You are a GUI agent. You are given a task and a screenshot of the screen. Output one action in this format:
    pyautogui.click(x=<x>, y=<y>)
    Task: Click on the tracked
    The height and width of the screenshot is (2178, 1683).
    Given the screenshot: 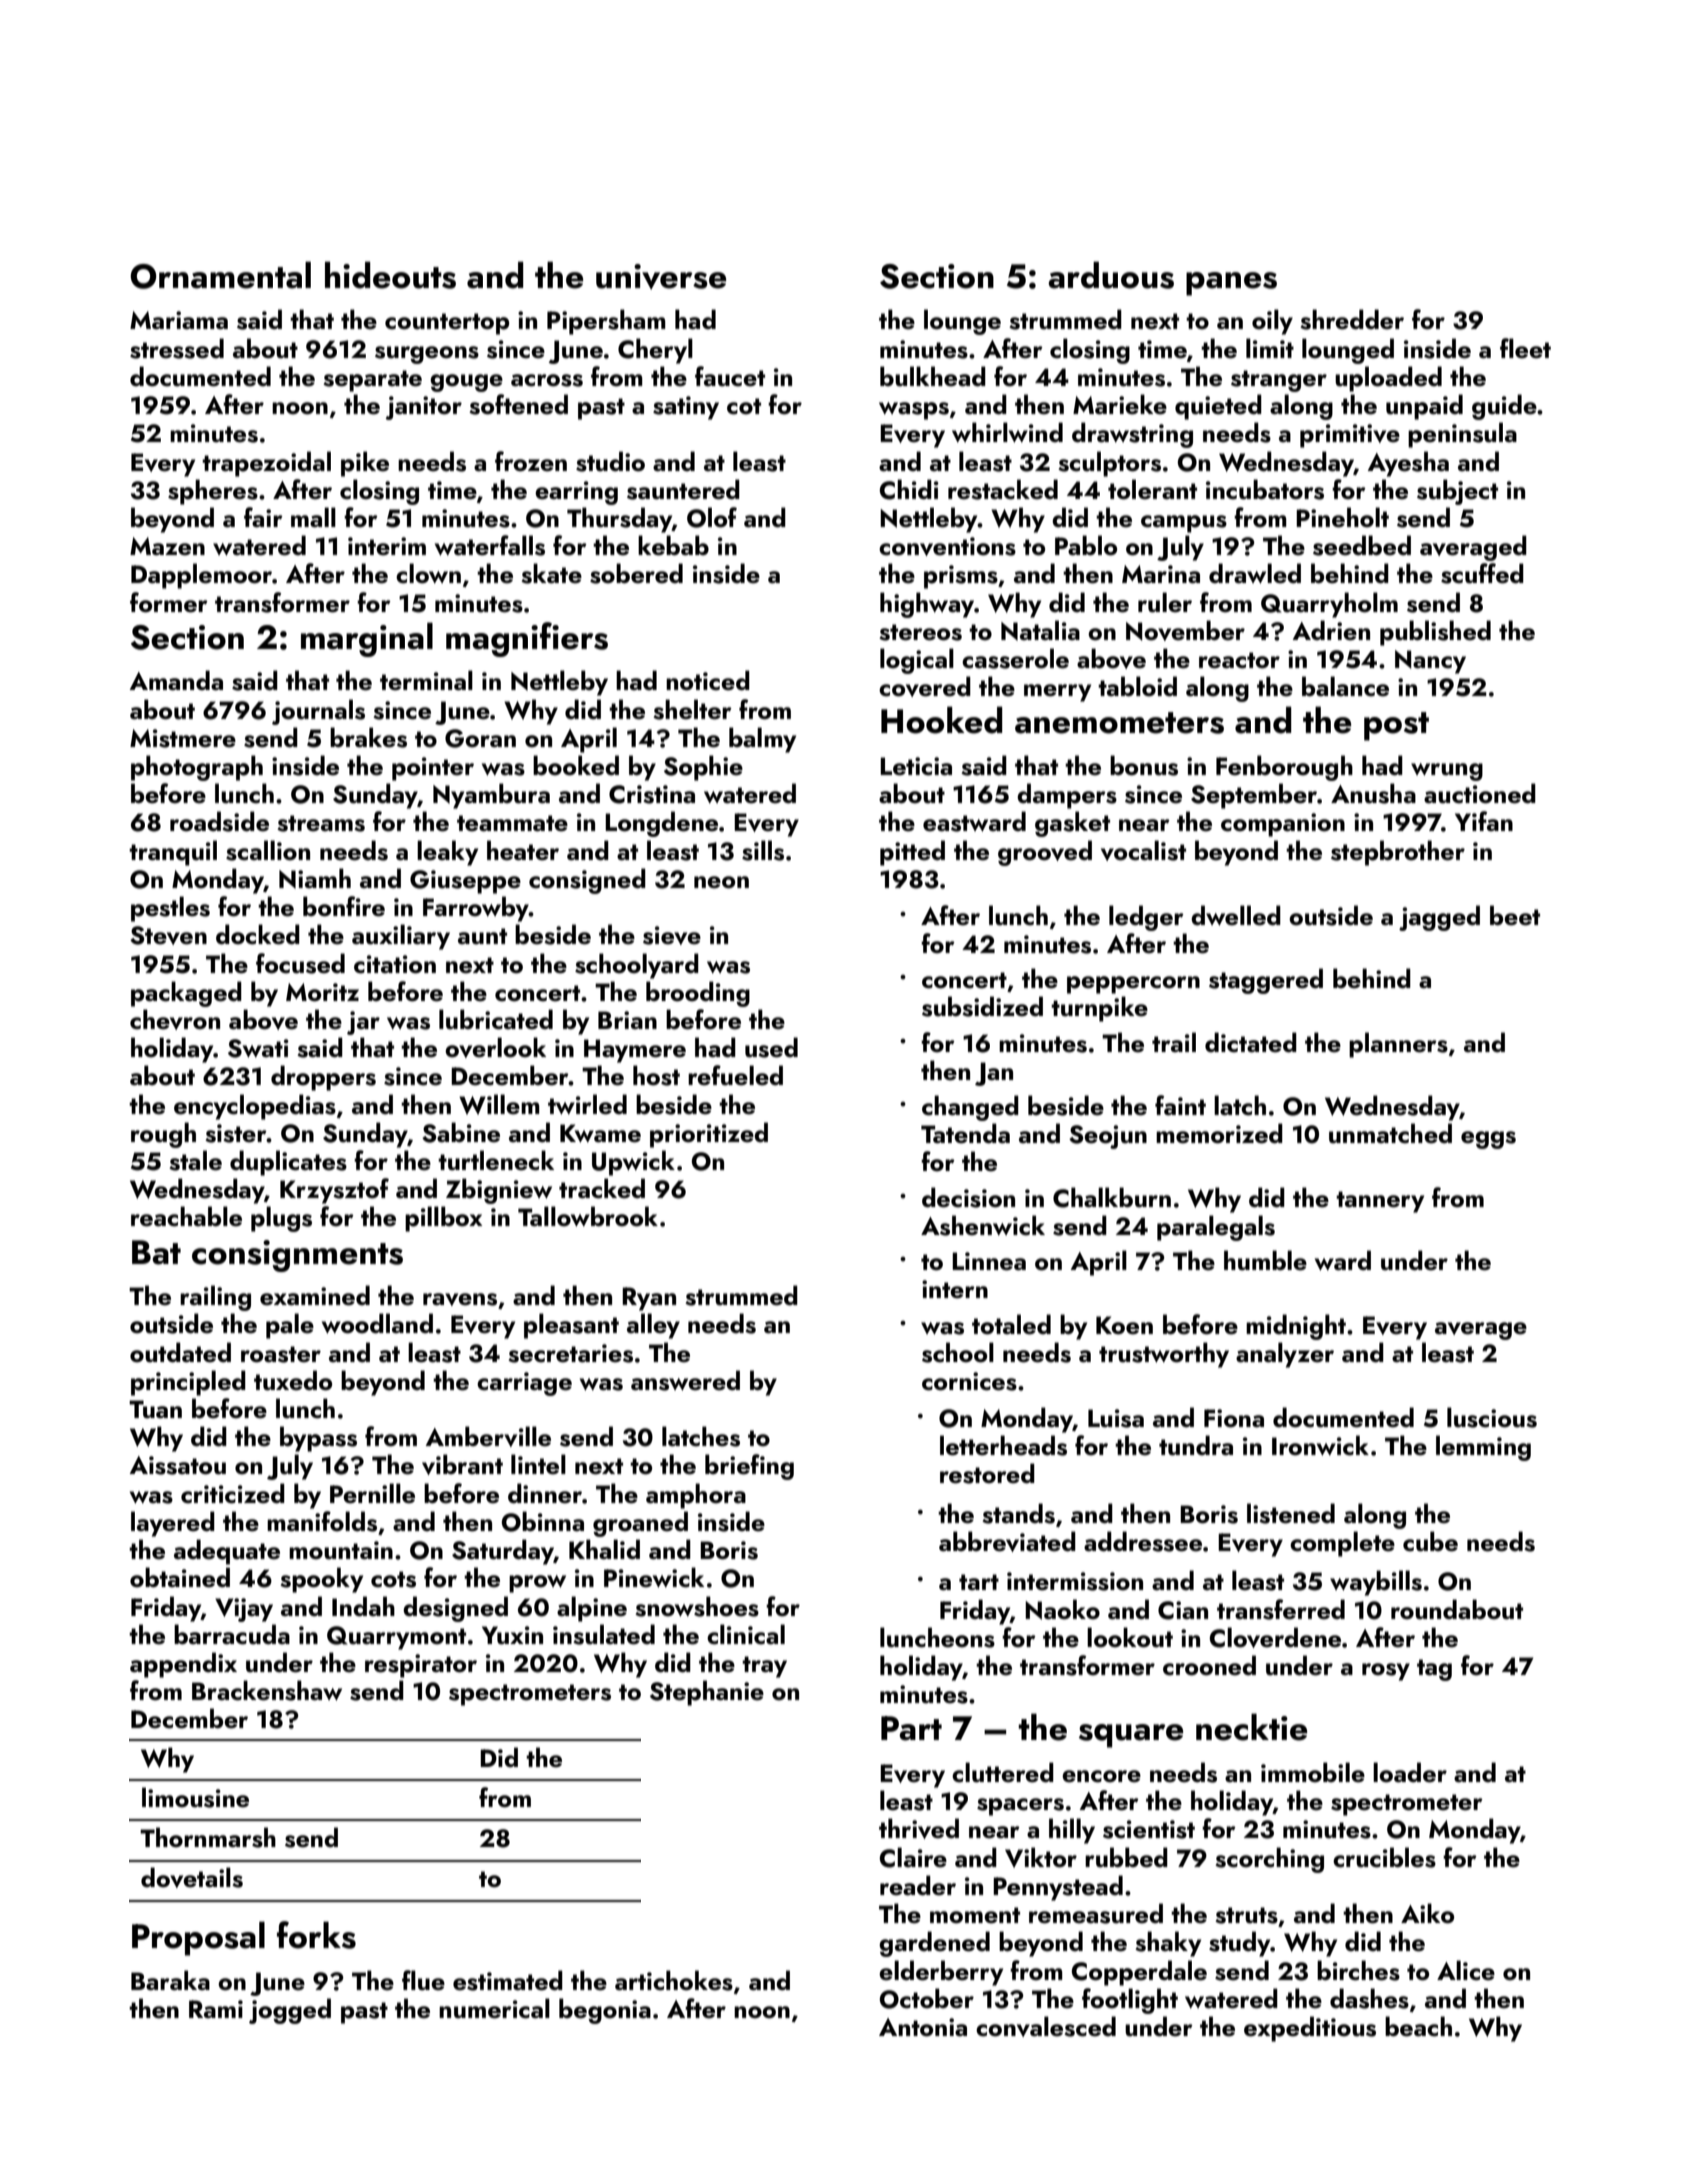 What is the action you would take?
    pyautogui.click(x=602, y=1188)
